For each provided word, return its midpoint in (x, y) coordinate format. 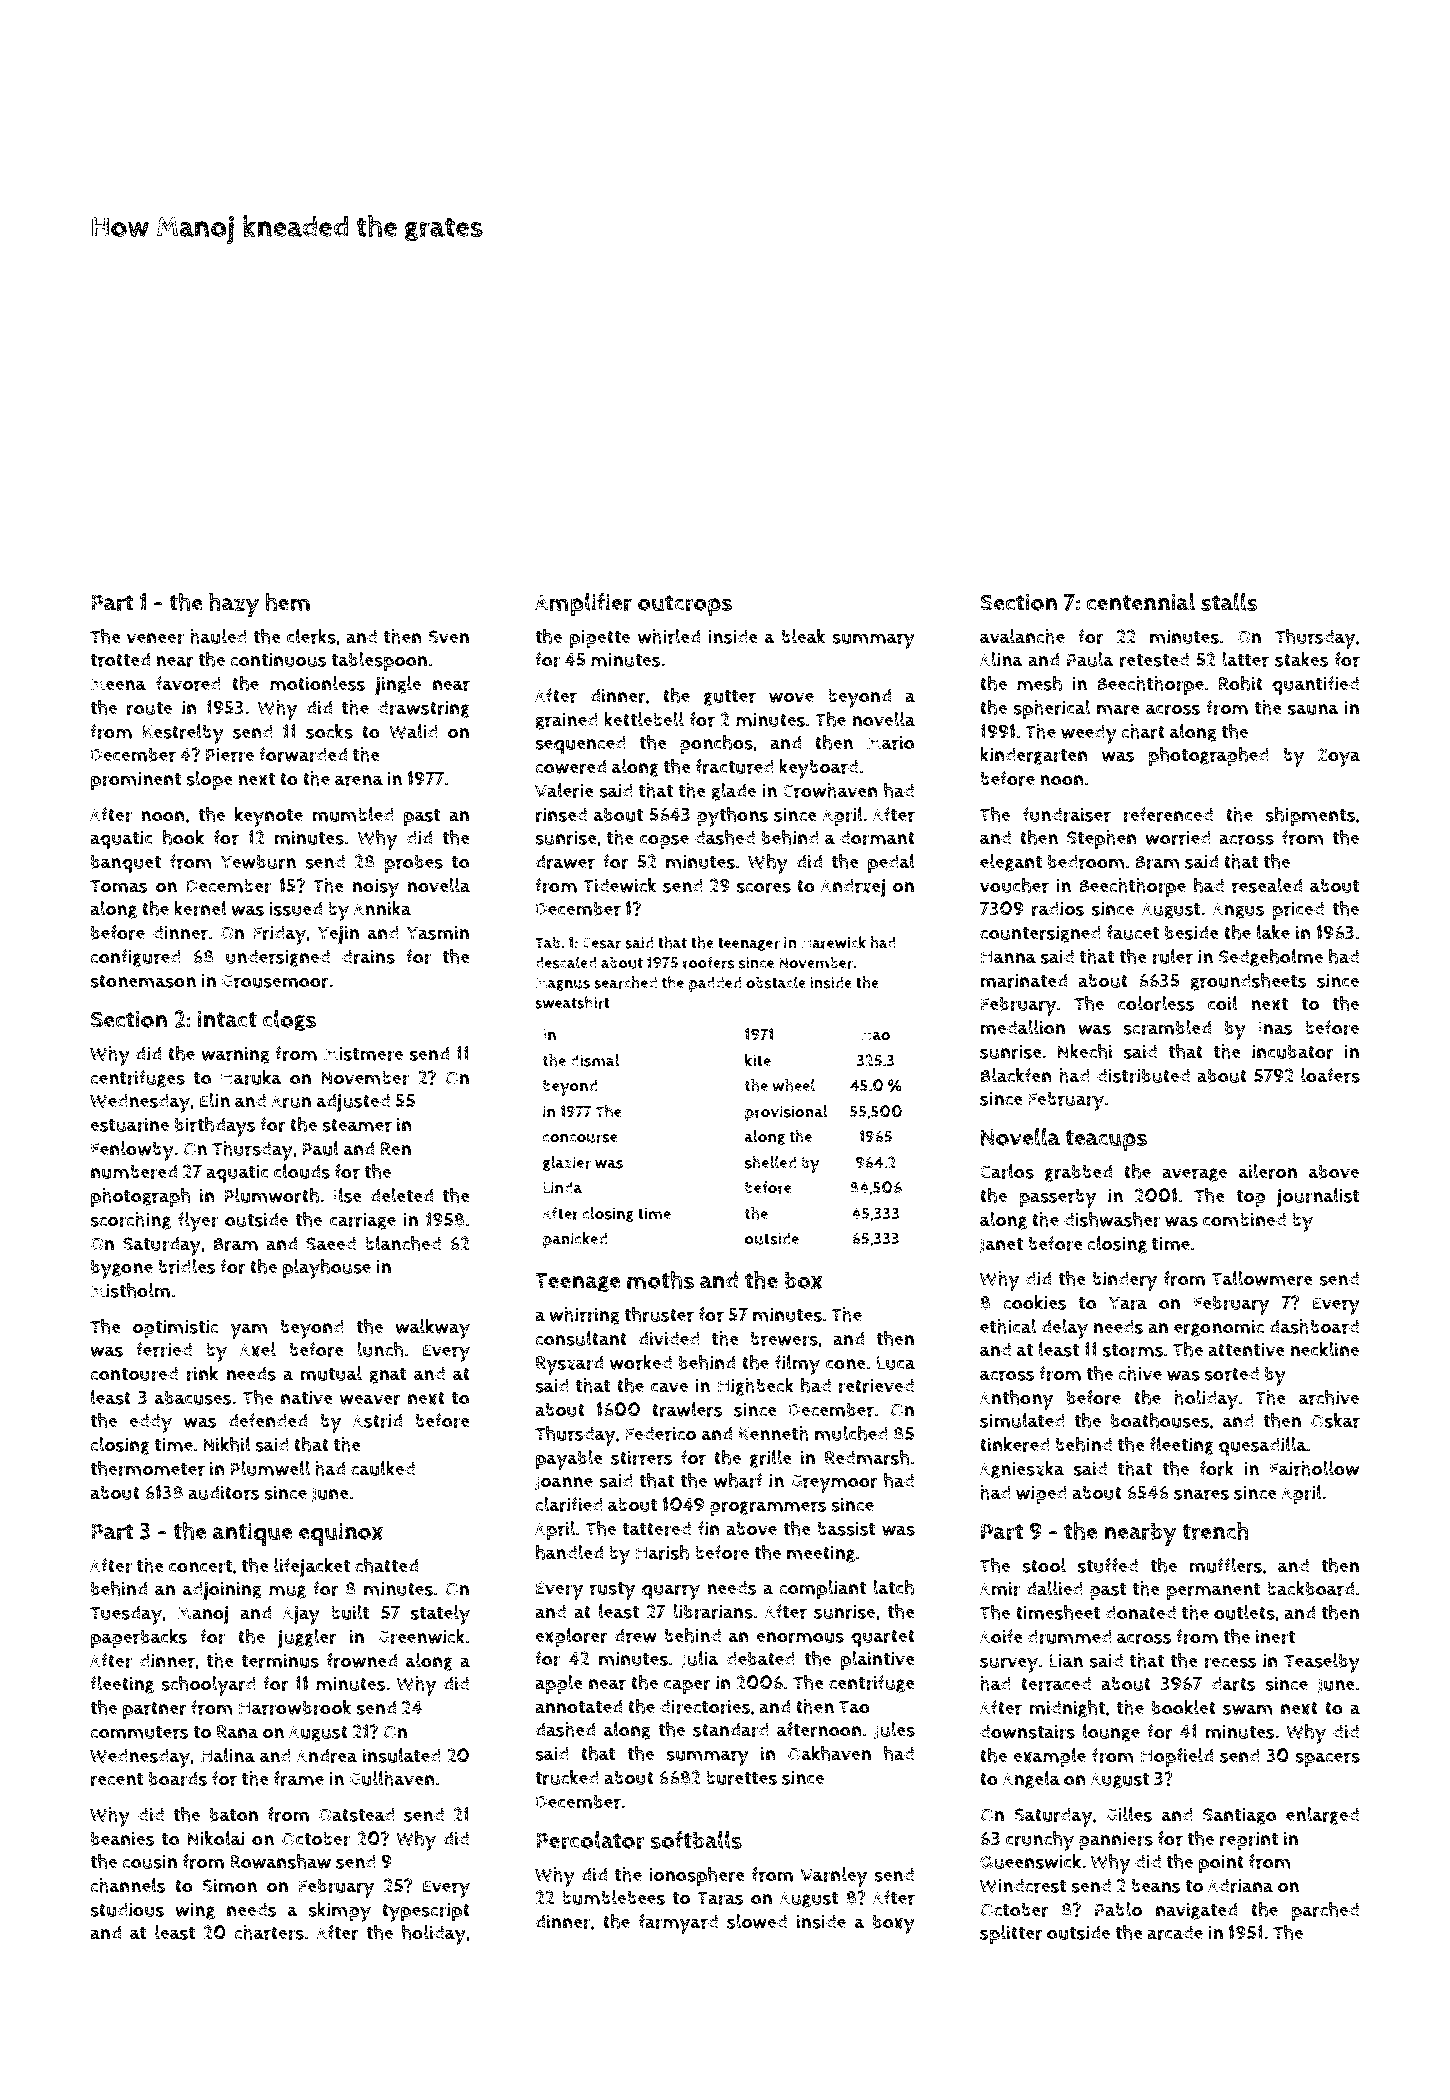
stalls (1229, 602)
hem (287, 602)
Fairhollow (1314, 1468)
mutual (331, 1373)
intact (227, 1019)
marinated (1023, 980)
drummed (1070, 1636)
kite (758, 1060)
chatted (386, 1565)
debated (761, 1658)
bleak (803, 636)
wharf (738, 1480)
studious (127, 1909)
